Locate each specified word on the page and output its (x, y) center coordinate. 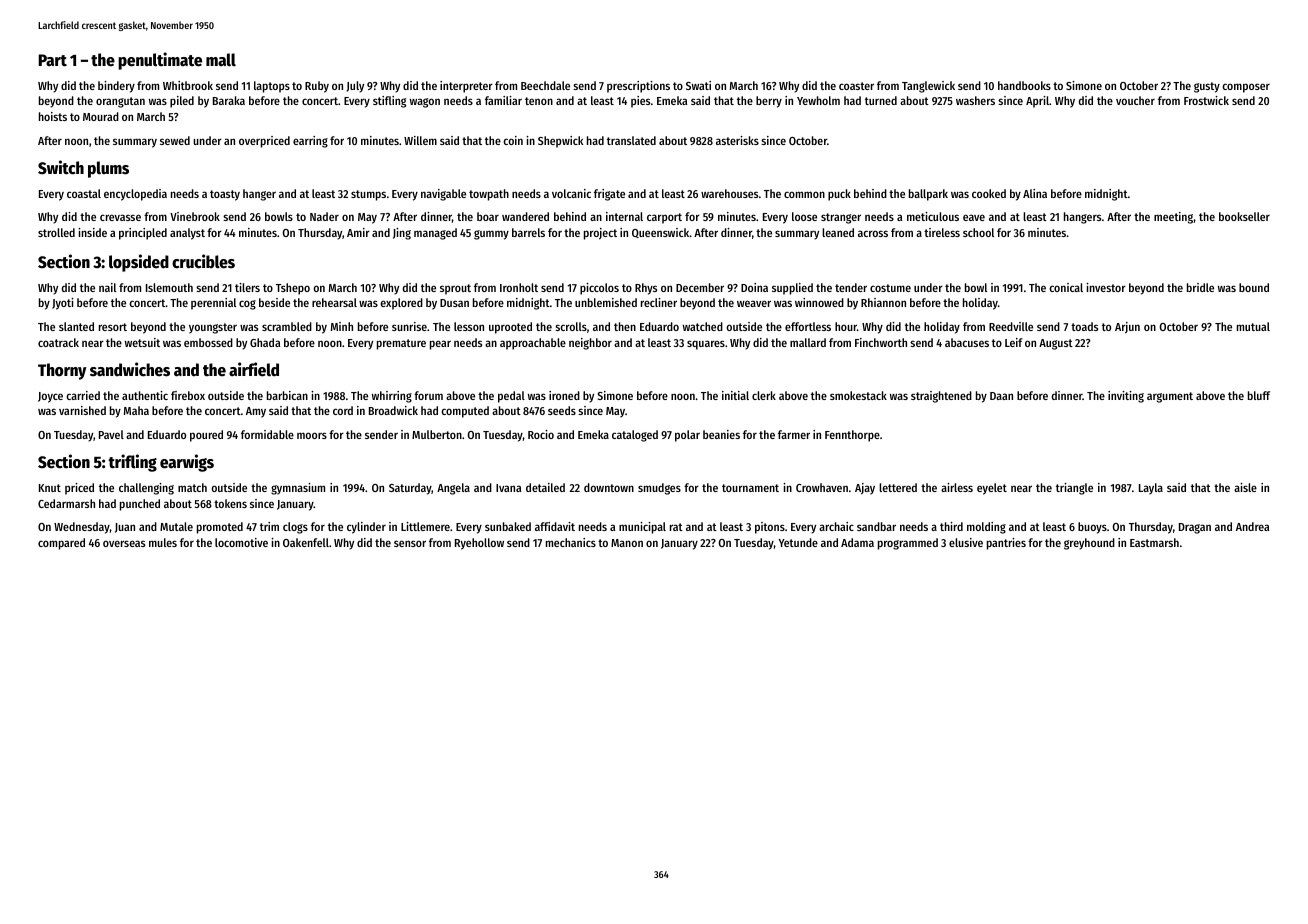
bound (1254, 287)
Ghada (265, 342)
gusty (1207, 87)
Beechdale (545, 85)
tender (851, 287)
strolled (56, 232)
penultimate (160, 61)
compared (61, 544)
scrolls (571, 326)
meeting (1173, 218)
